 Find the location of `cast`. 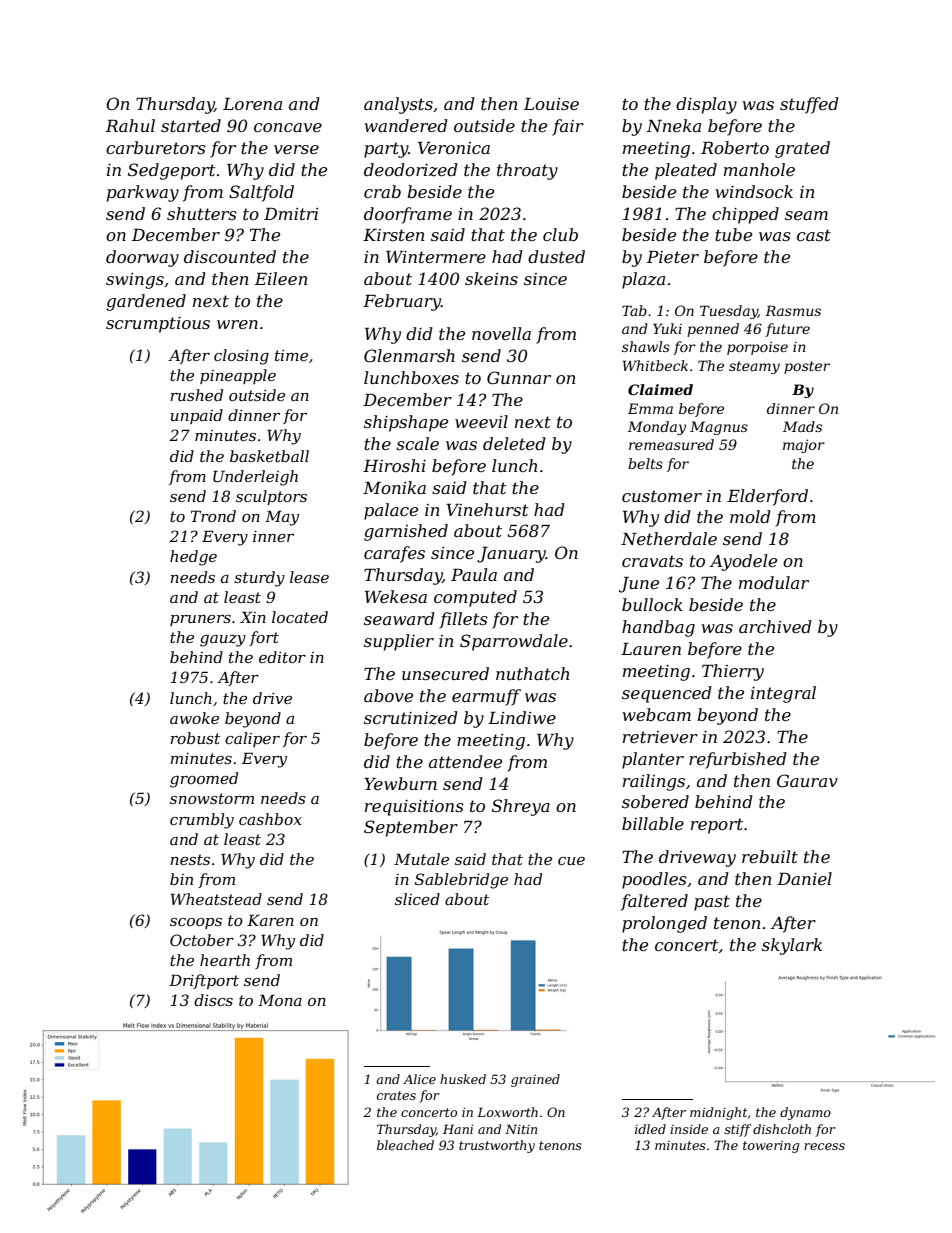

cast is located at coordinates (814, 235).
